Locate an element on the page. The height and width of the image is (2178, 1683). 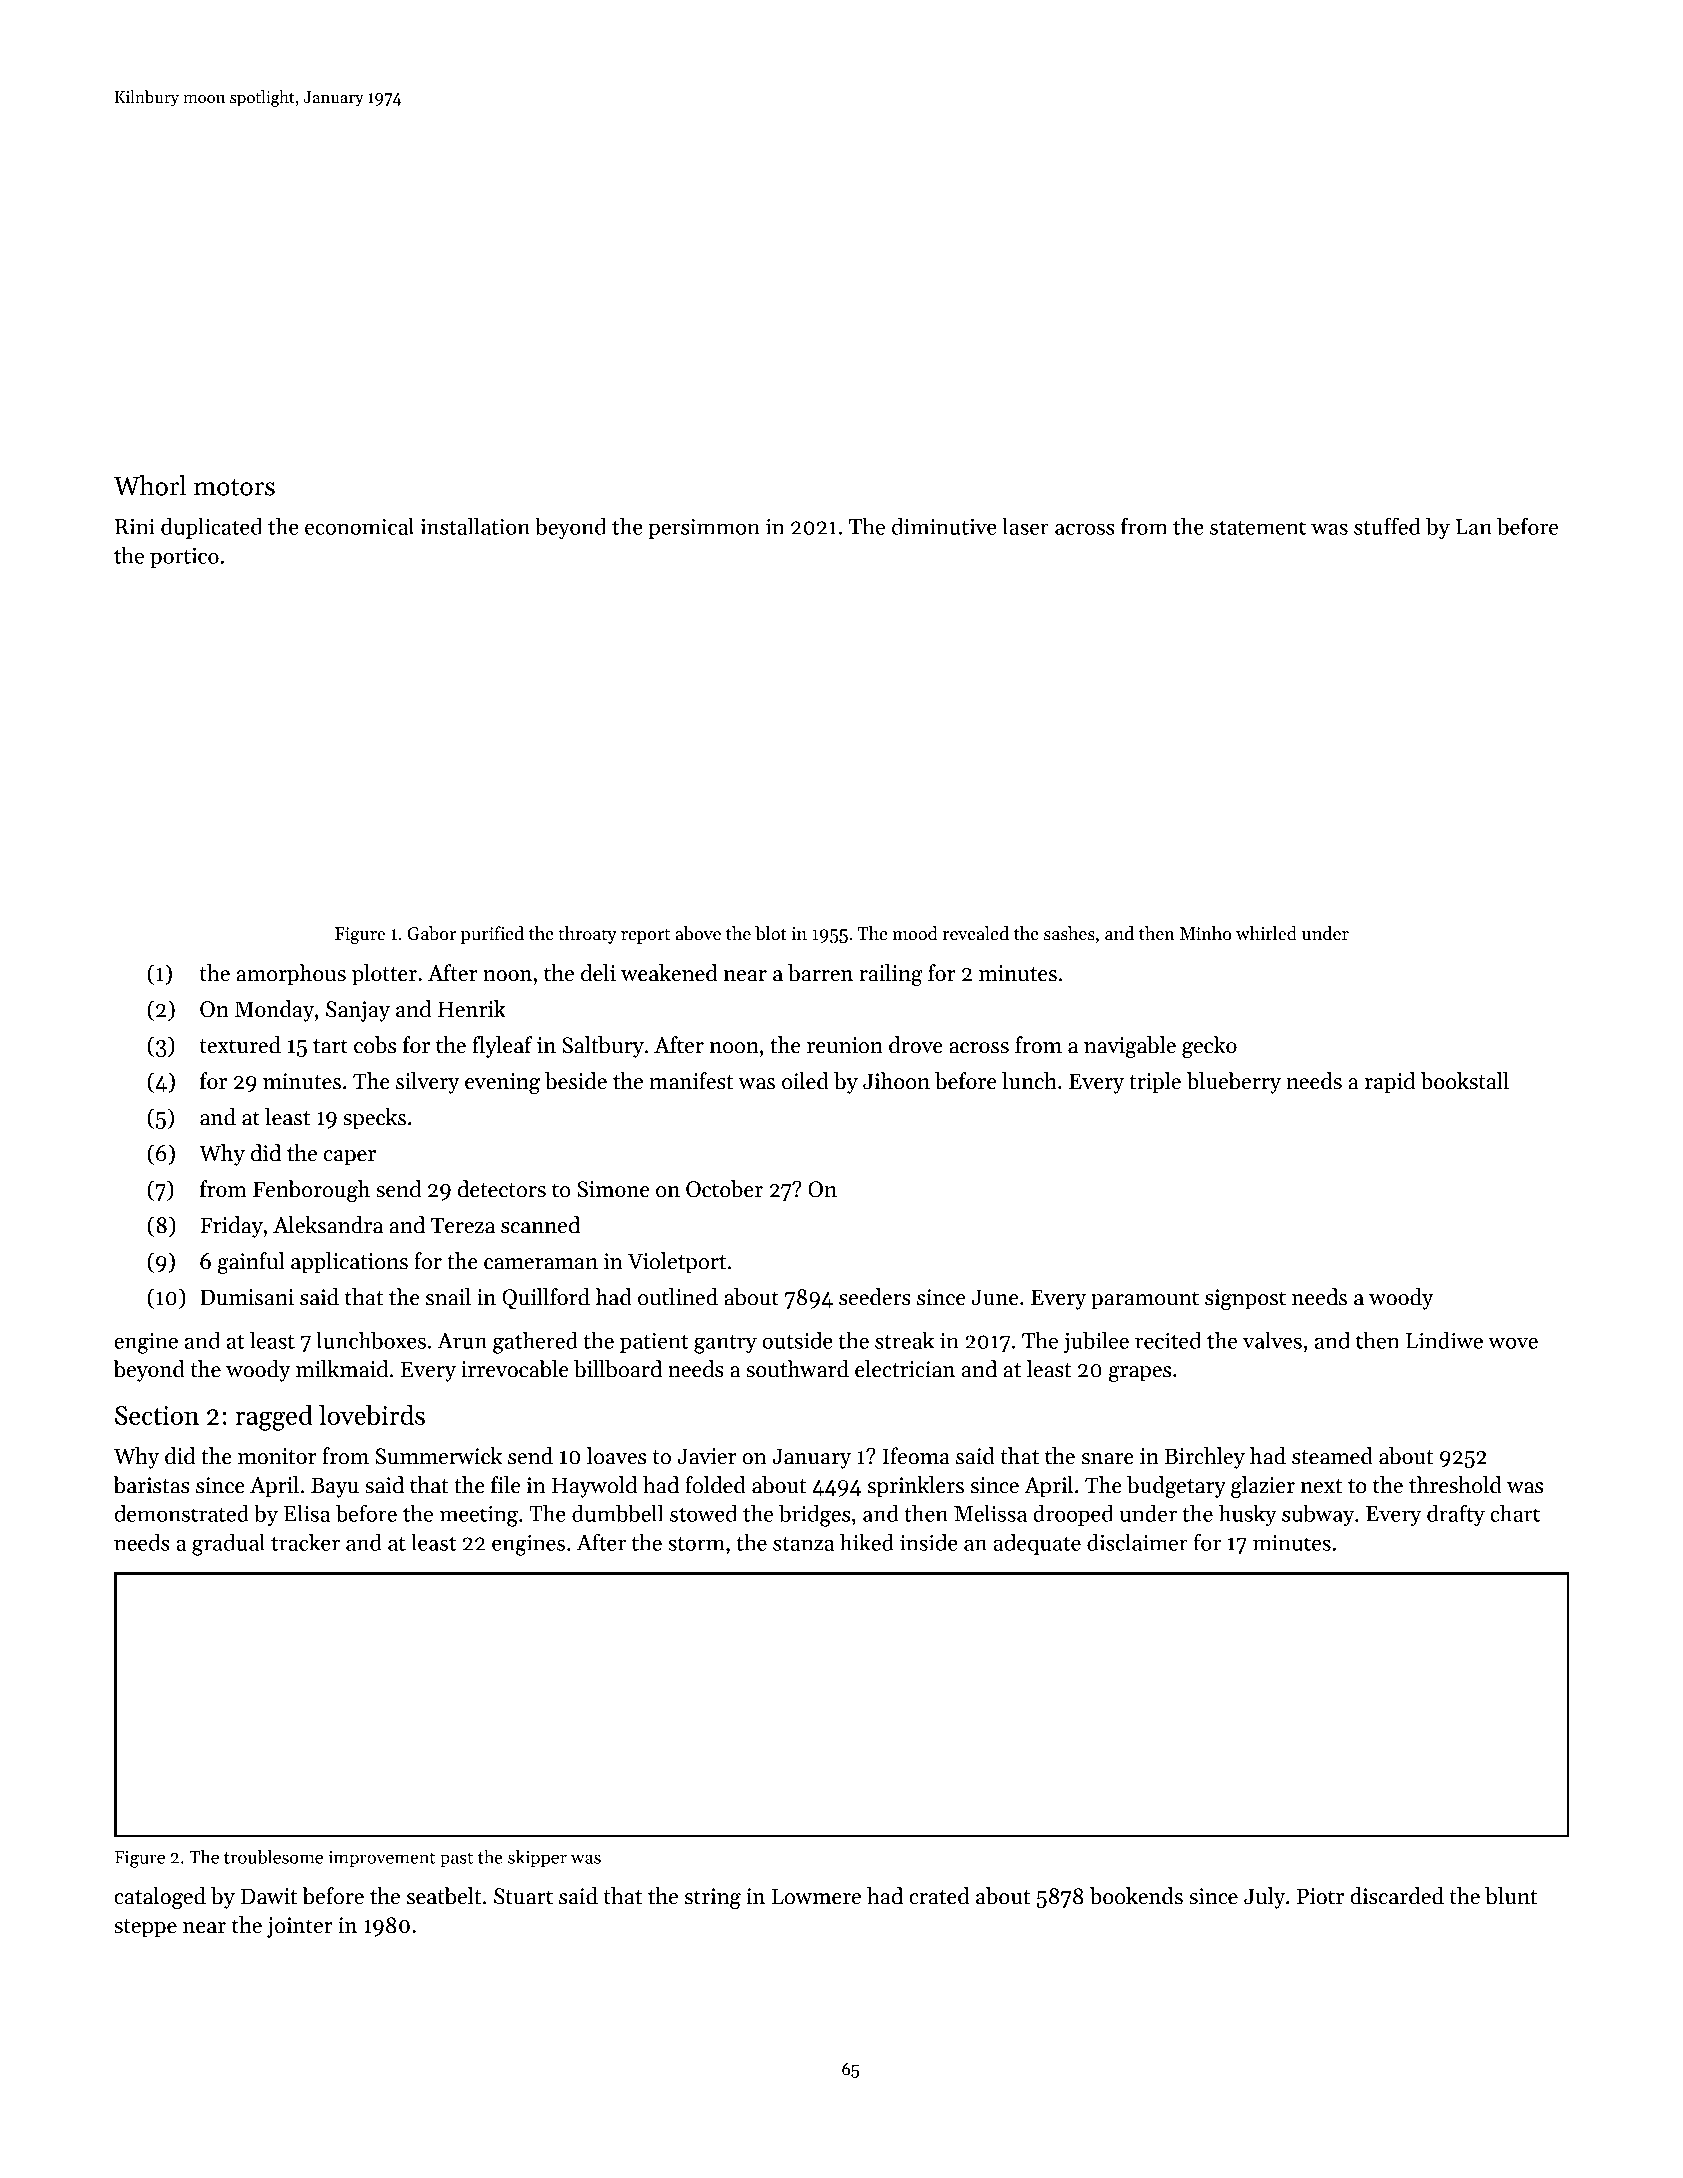
Gabor is located at coordinates (431, 933).
